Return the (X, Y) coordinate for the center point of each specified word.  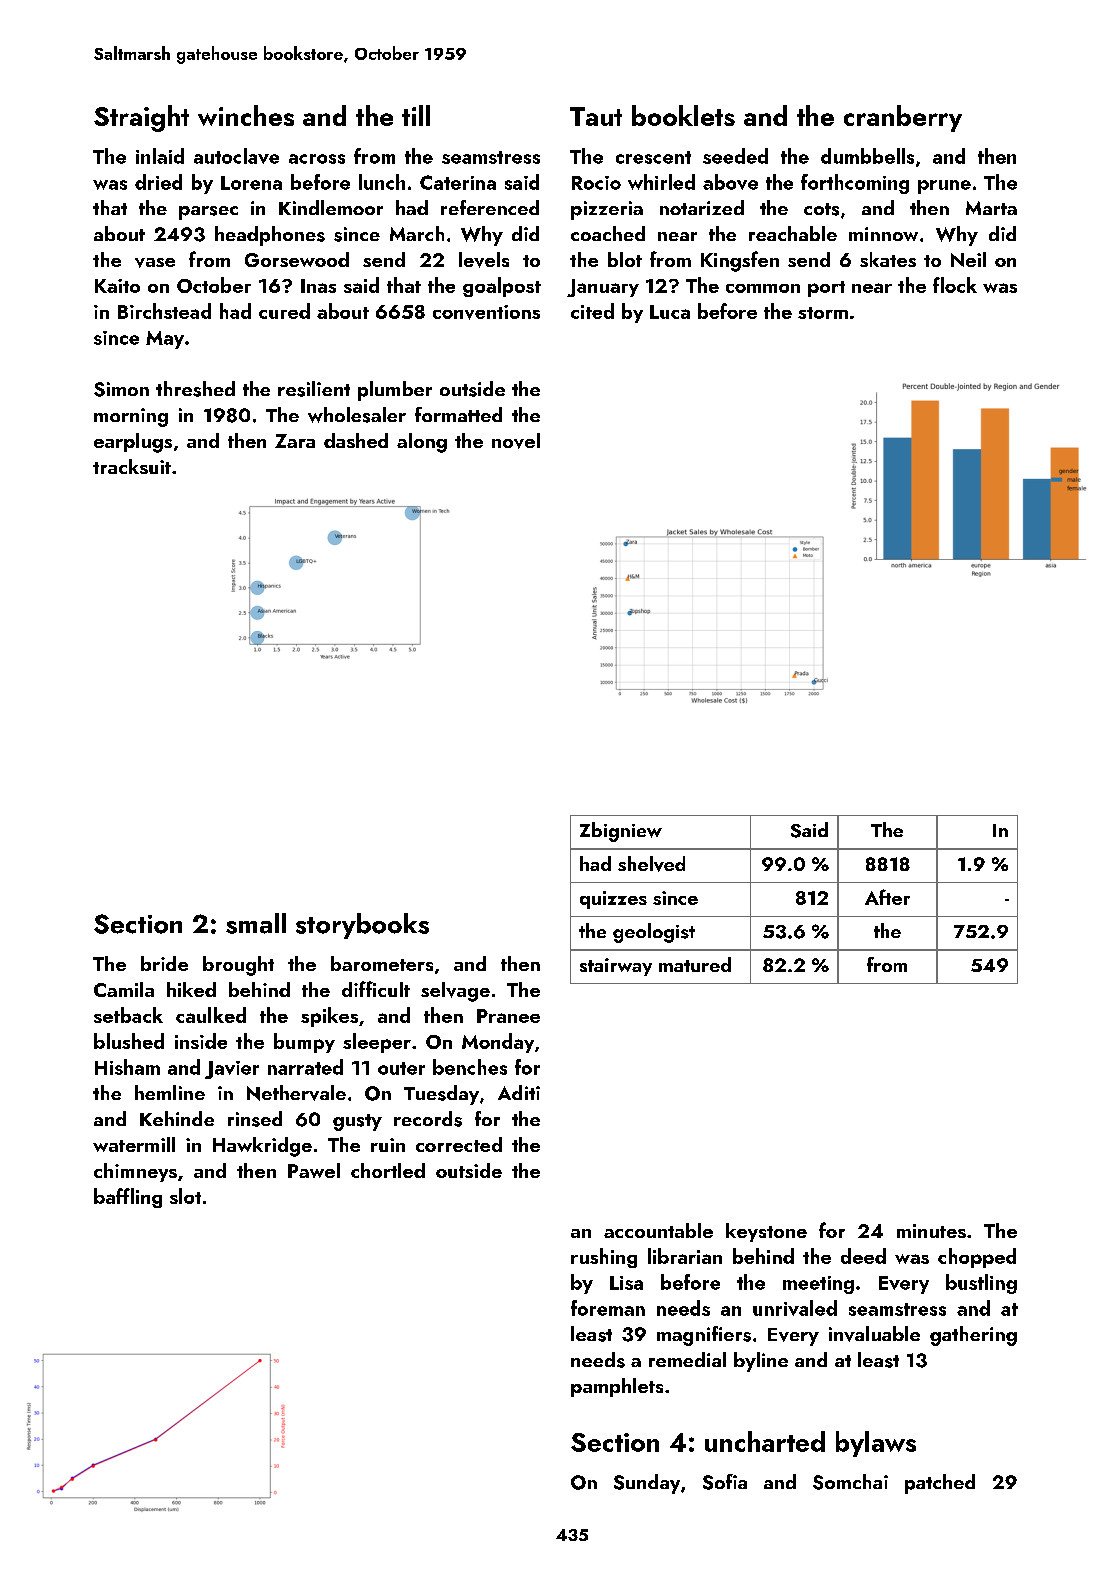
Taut (596, 116)
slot (185, 1196)
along (422, 443)
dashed (356, 440)
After (887, 897)
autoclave (236, 156)
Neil (968, 259)
